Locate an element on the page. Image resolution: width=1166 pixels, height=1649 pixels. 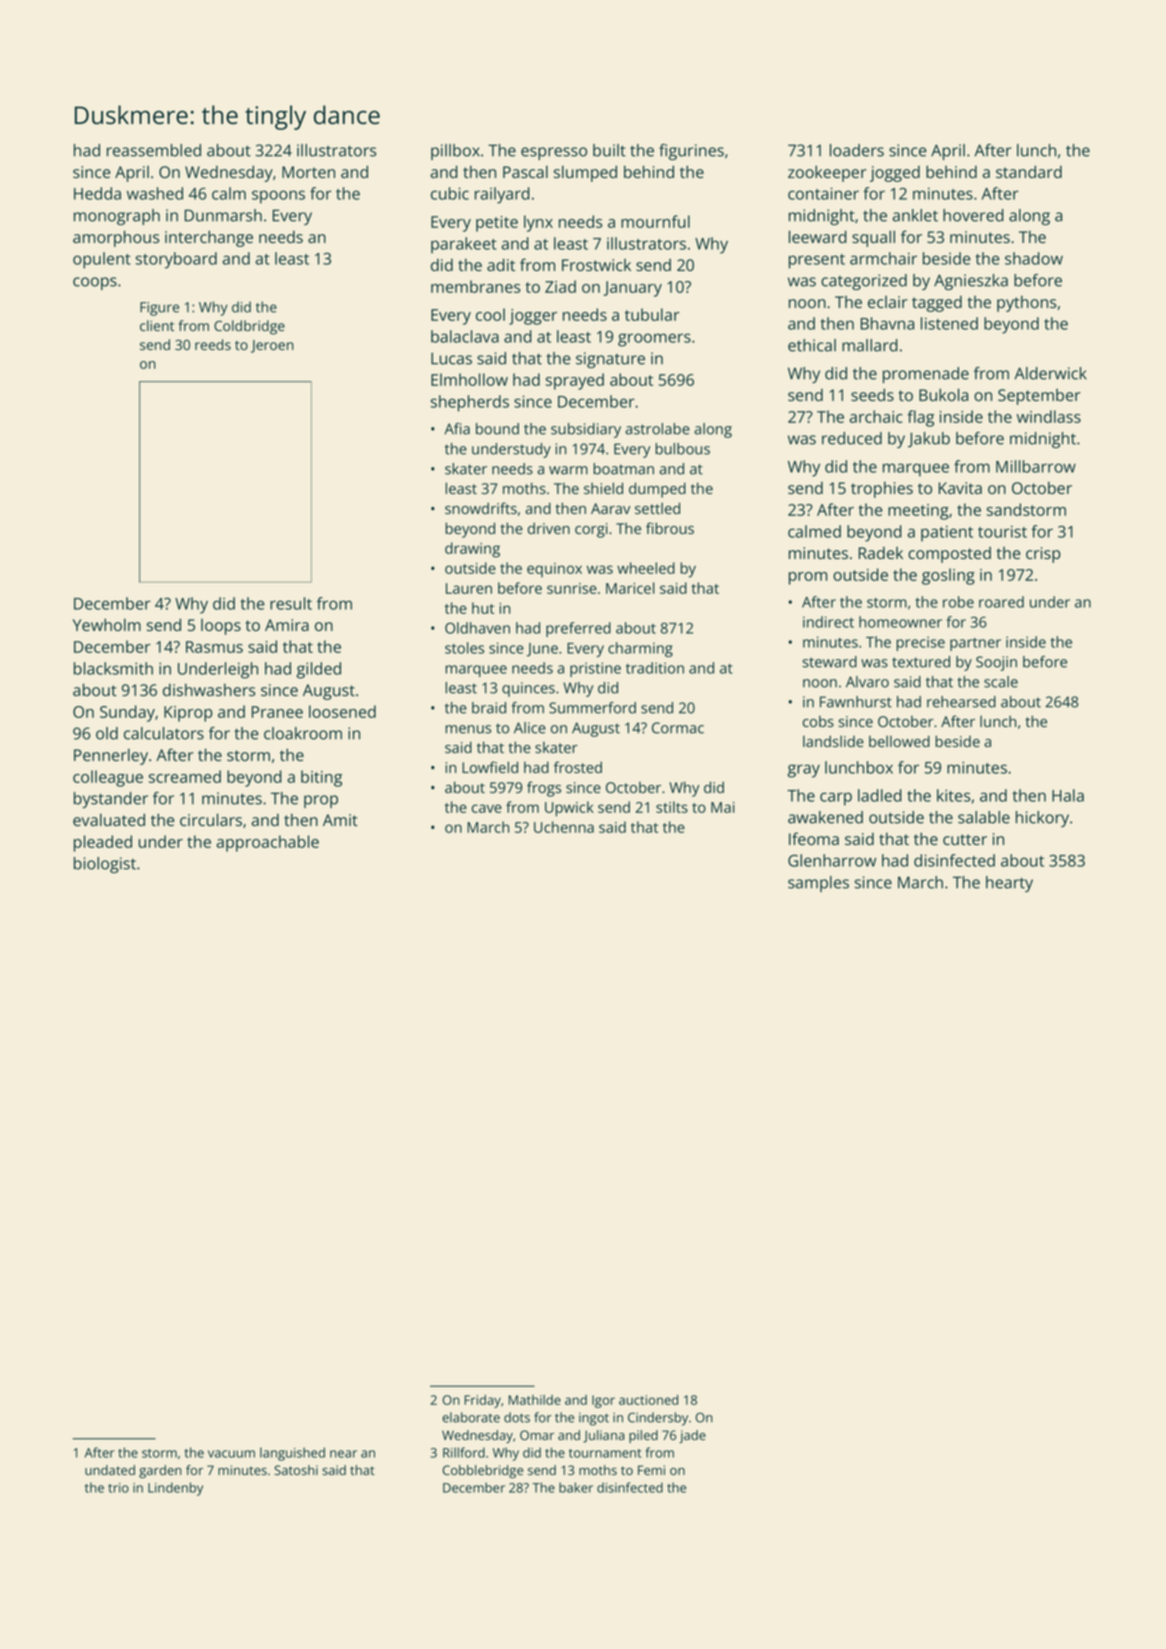
Jeroen is located at coordinates (272, 346).
